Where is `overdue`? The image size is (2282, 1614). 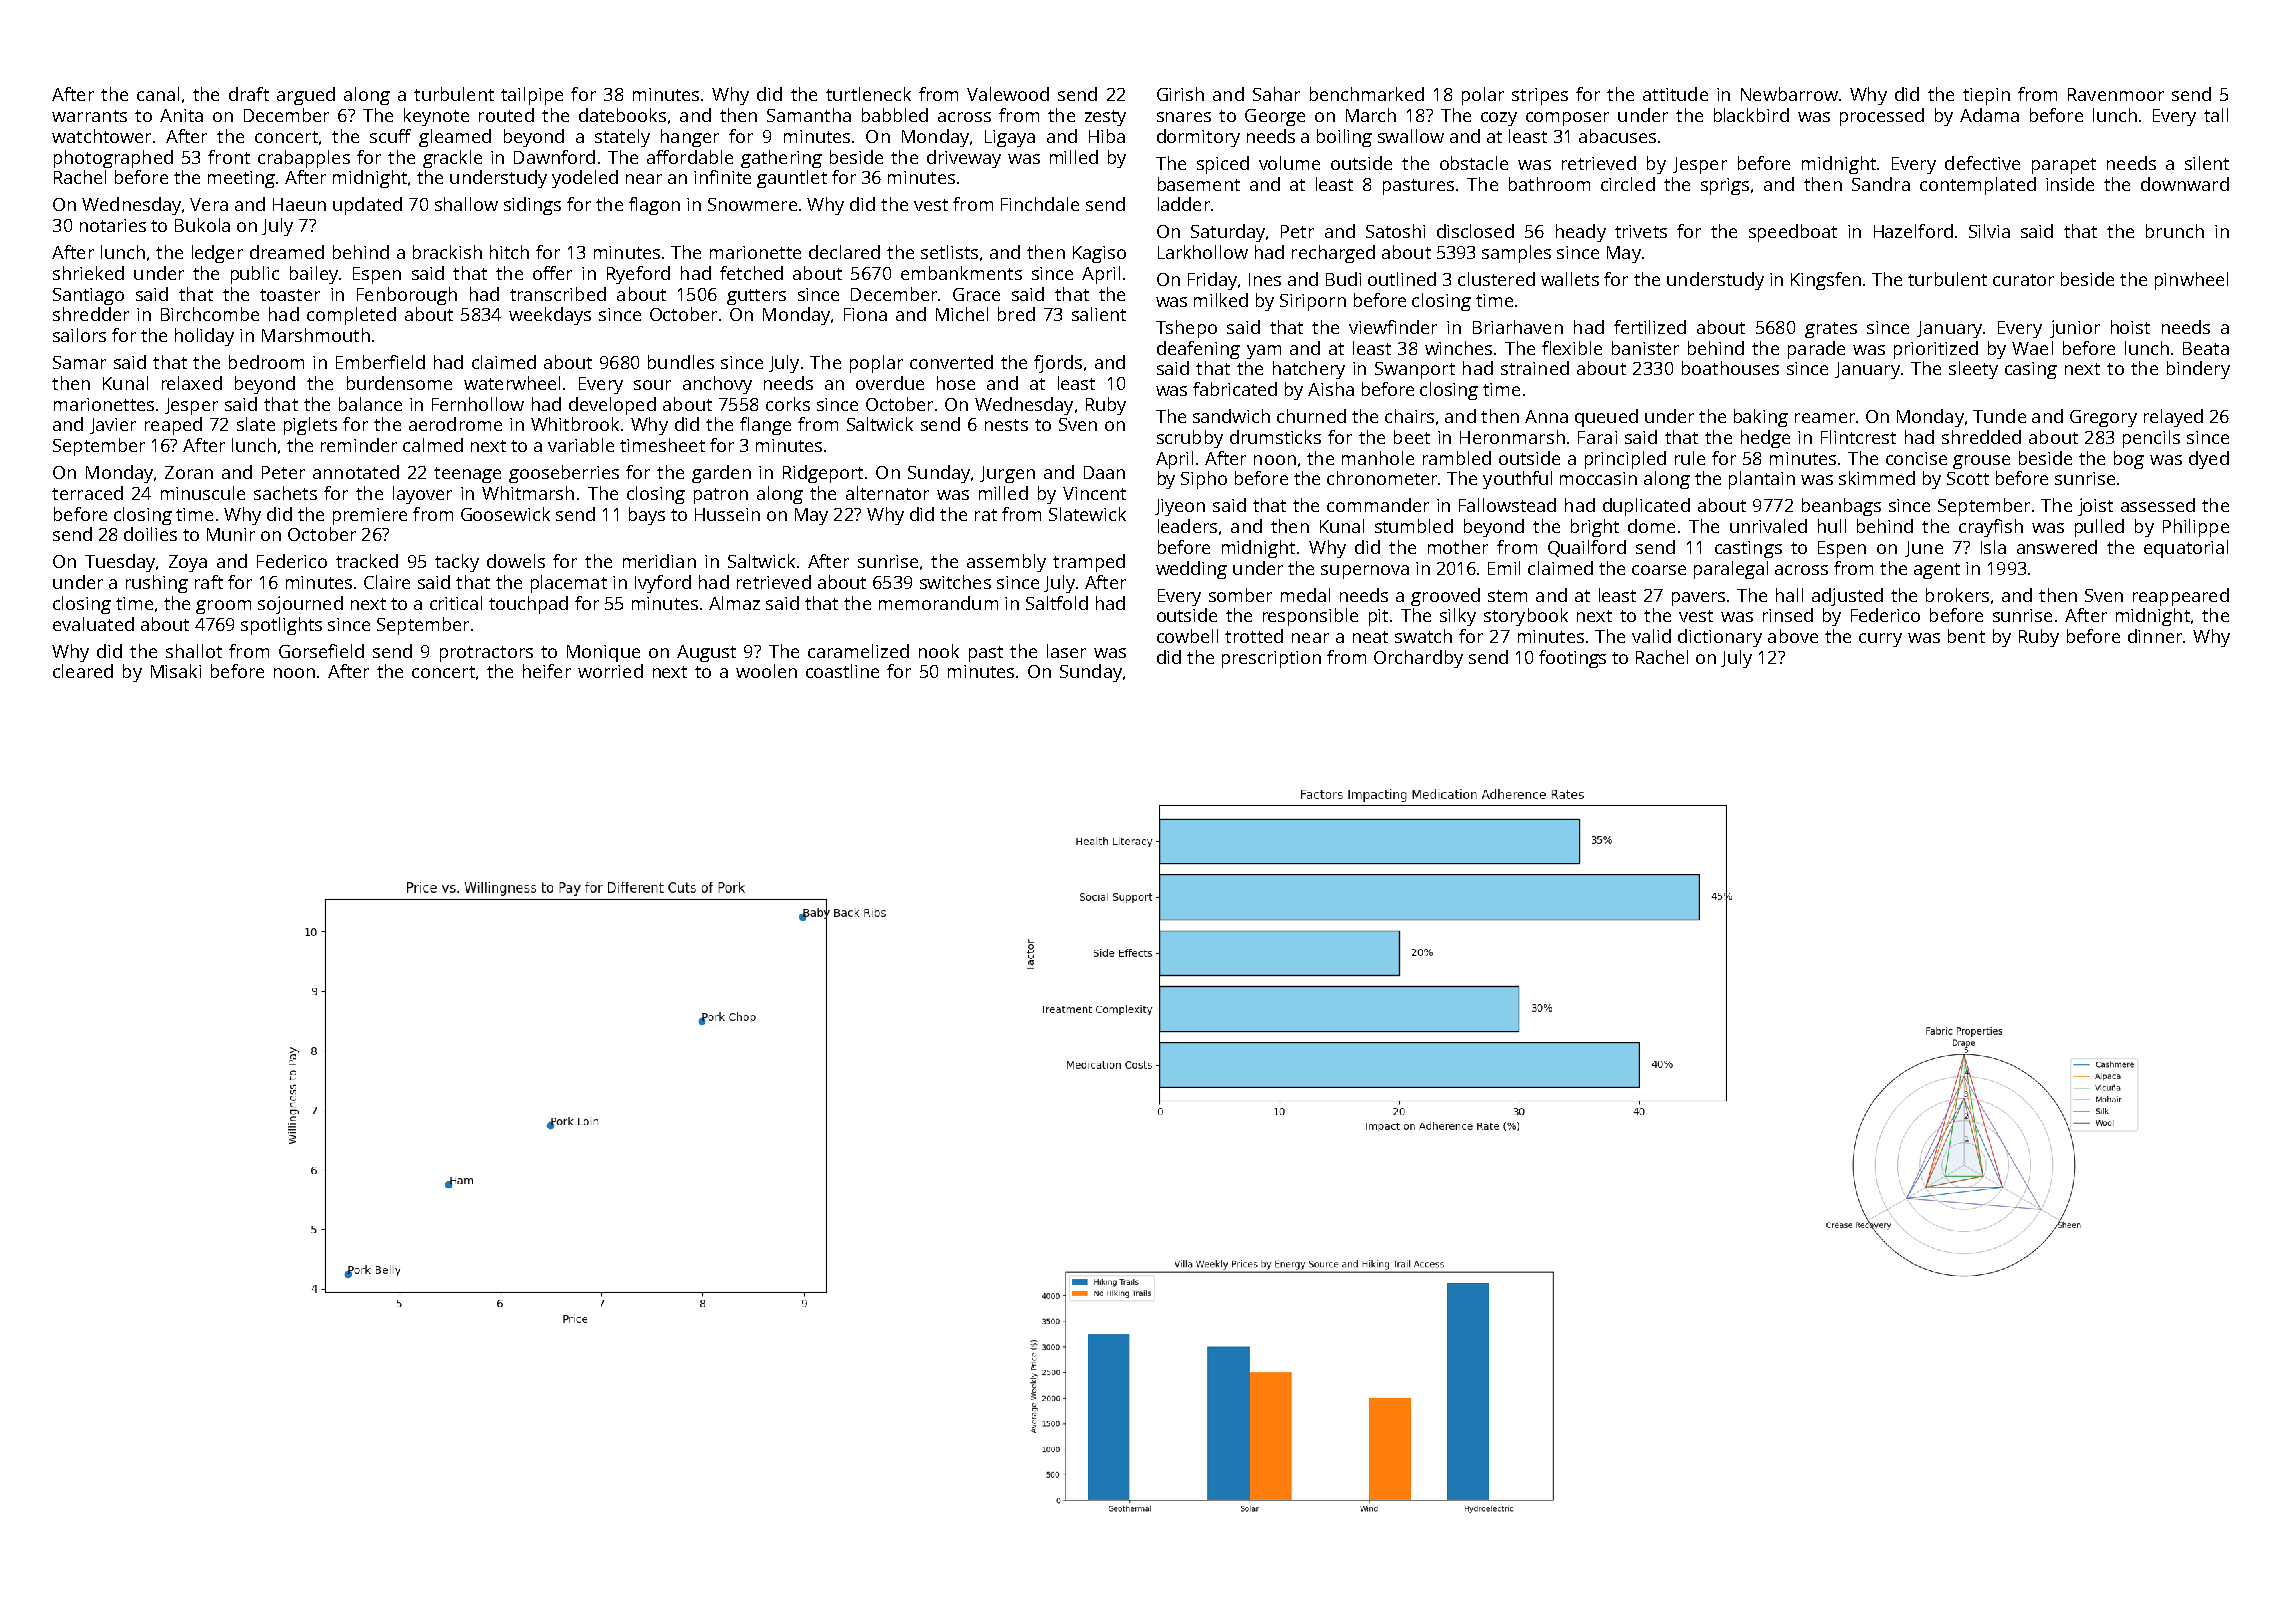
overdue is located at coordinates (890, 383).
